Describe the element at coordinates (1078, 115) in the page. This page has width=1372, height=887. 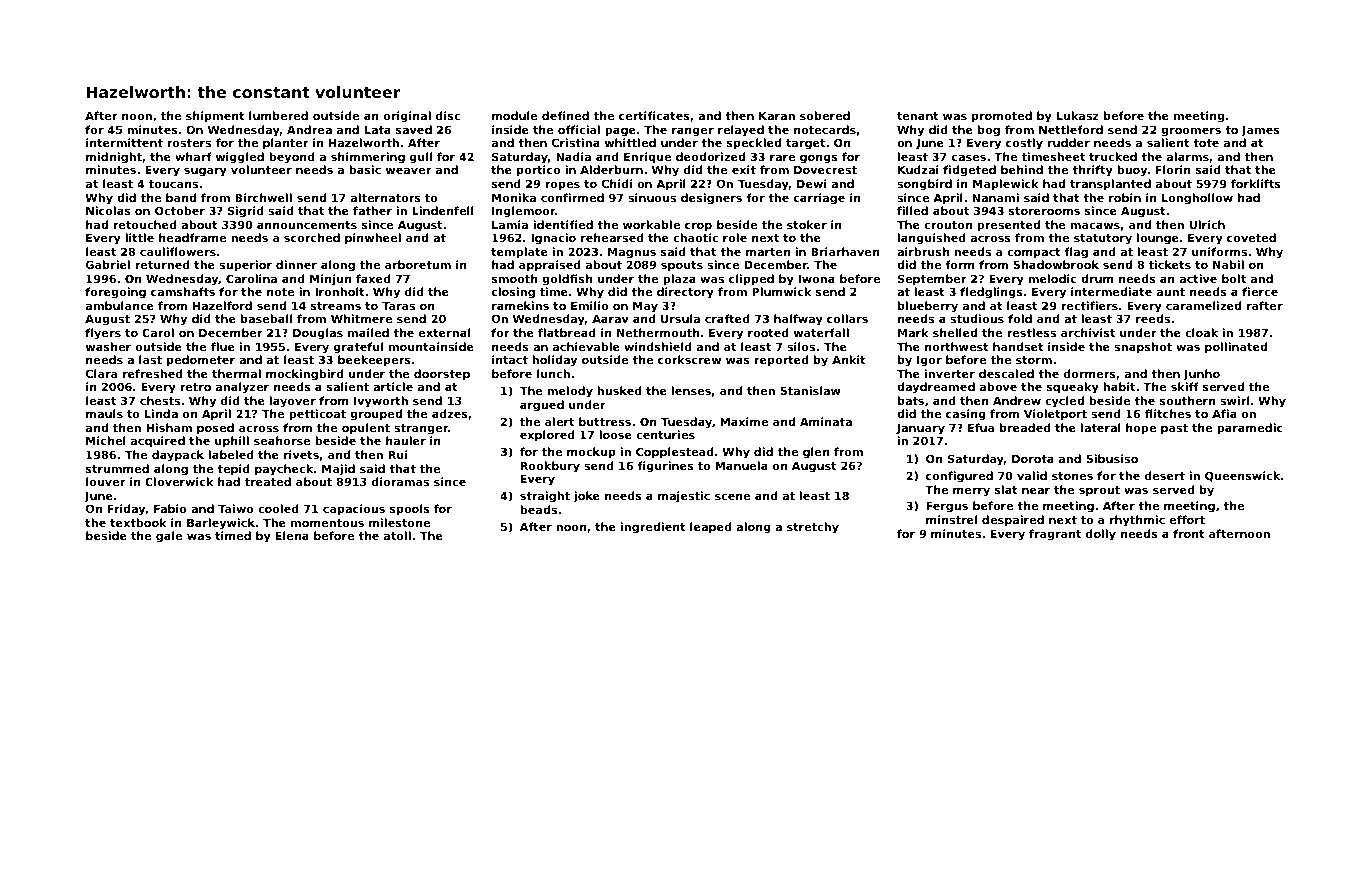
I see `Lukasz` at that location.
